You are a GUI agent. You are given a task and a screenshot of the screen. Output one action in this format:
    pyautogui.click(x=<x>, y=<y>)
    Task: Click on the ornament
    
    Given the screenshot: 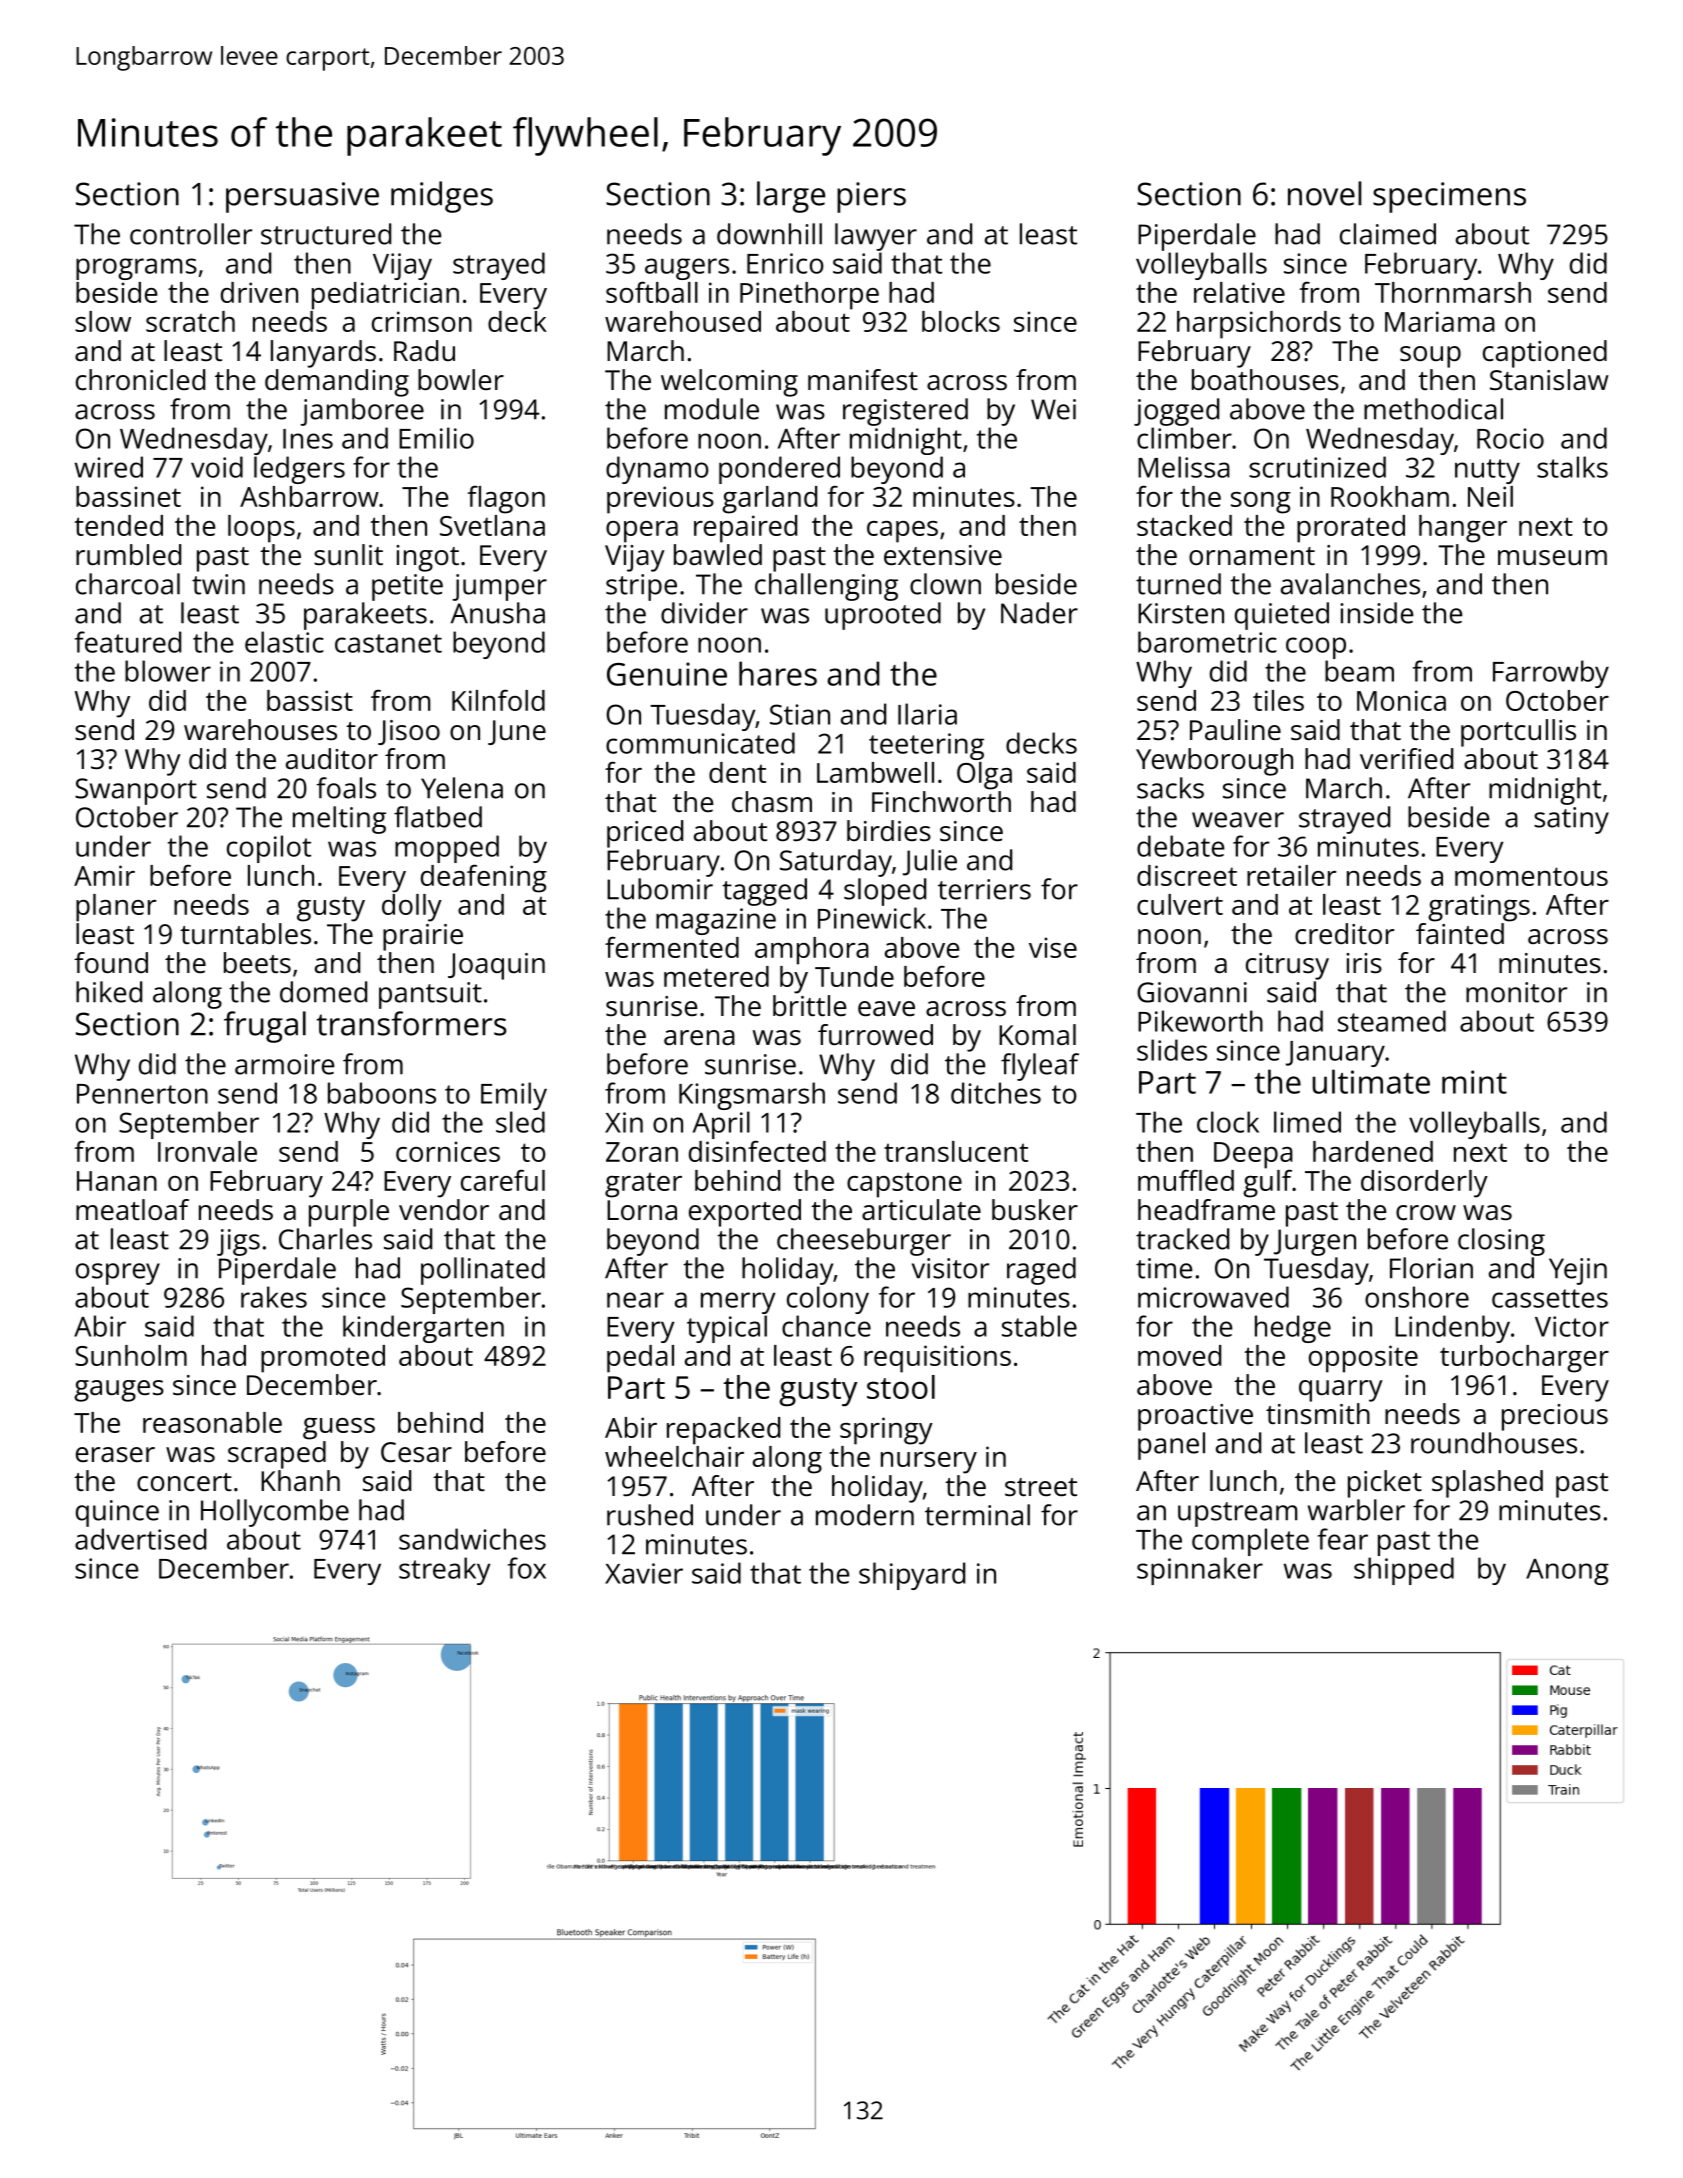 What is the action you would take?
    pyautogui.click(x=1252, y=556)
